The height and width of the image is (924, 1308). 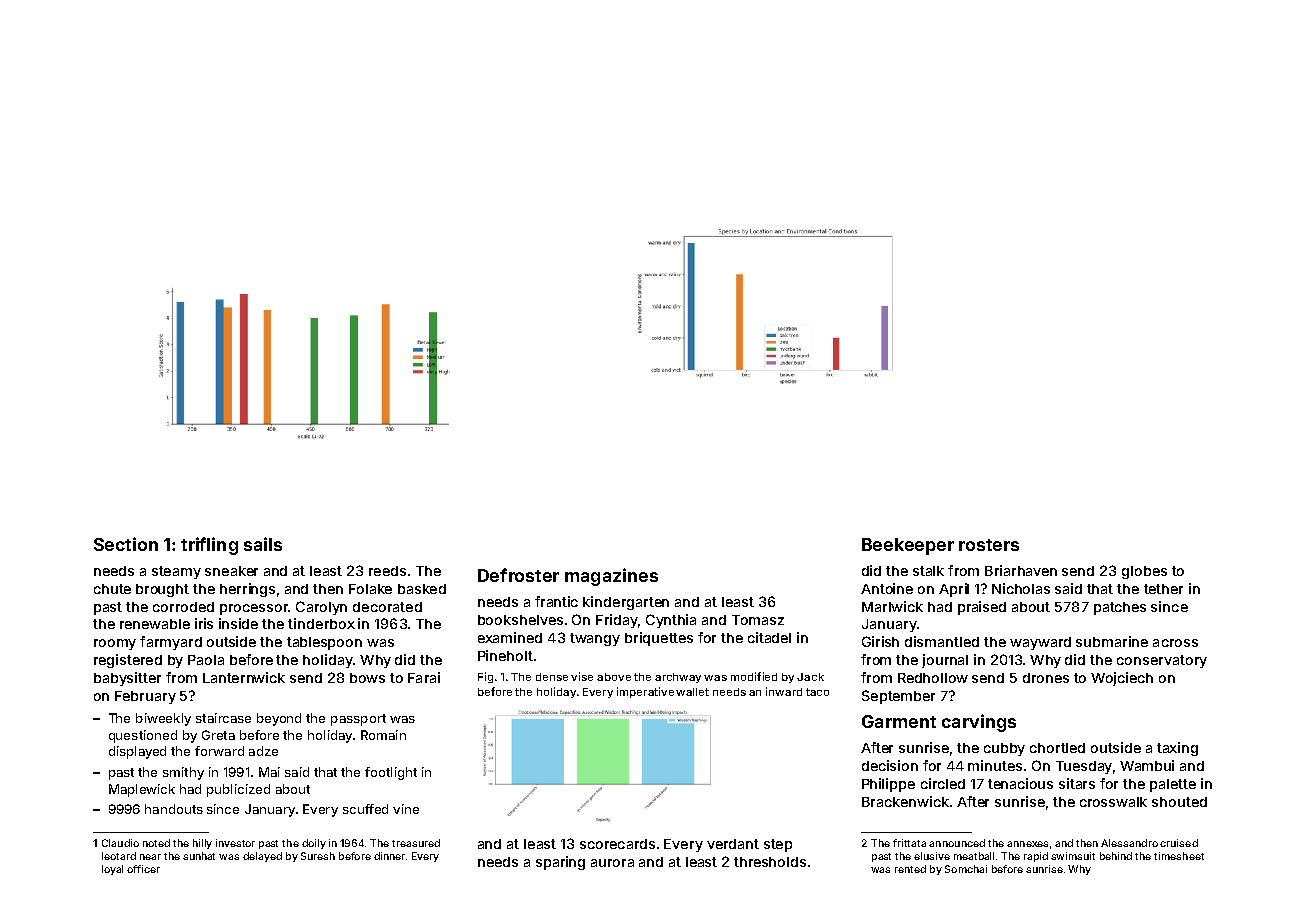 What do you see at coordinates (1021, 570) in the image?
I see `Briarhaven` at bounding box center [1021, 570].
